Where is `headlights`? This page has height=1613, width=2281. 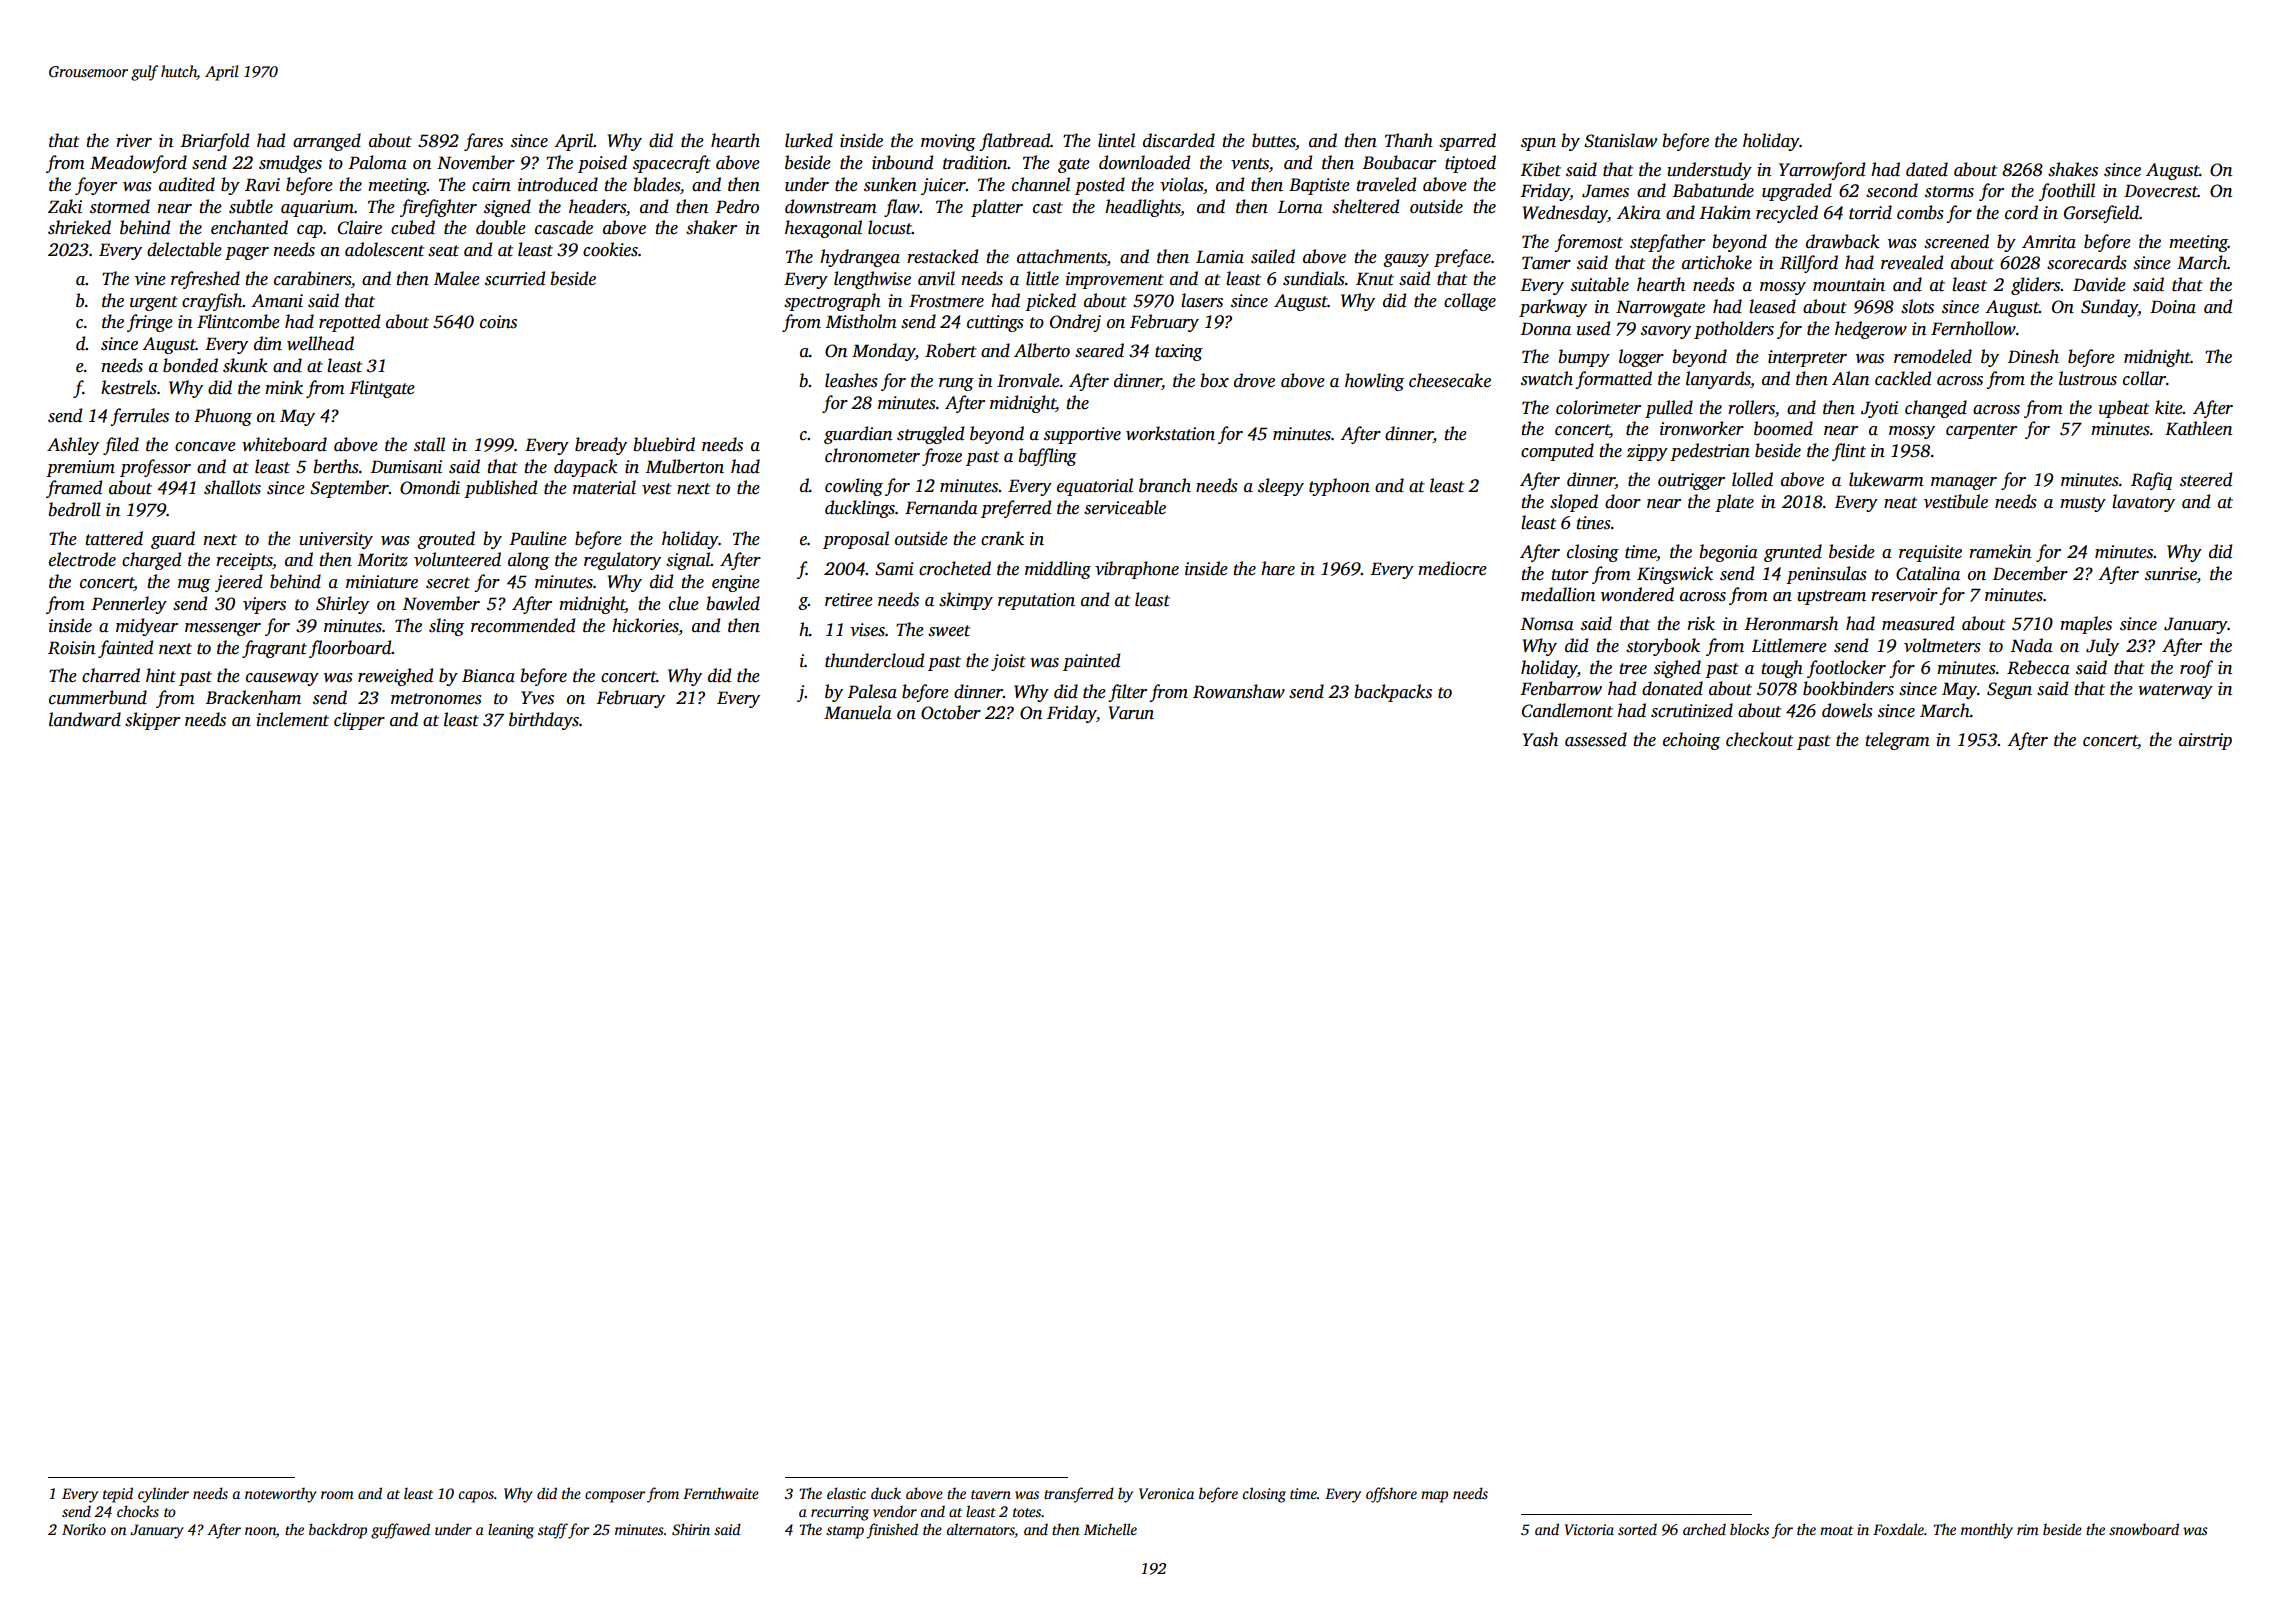
headlights is located at coordinates (1142, 208).
